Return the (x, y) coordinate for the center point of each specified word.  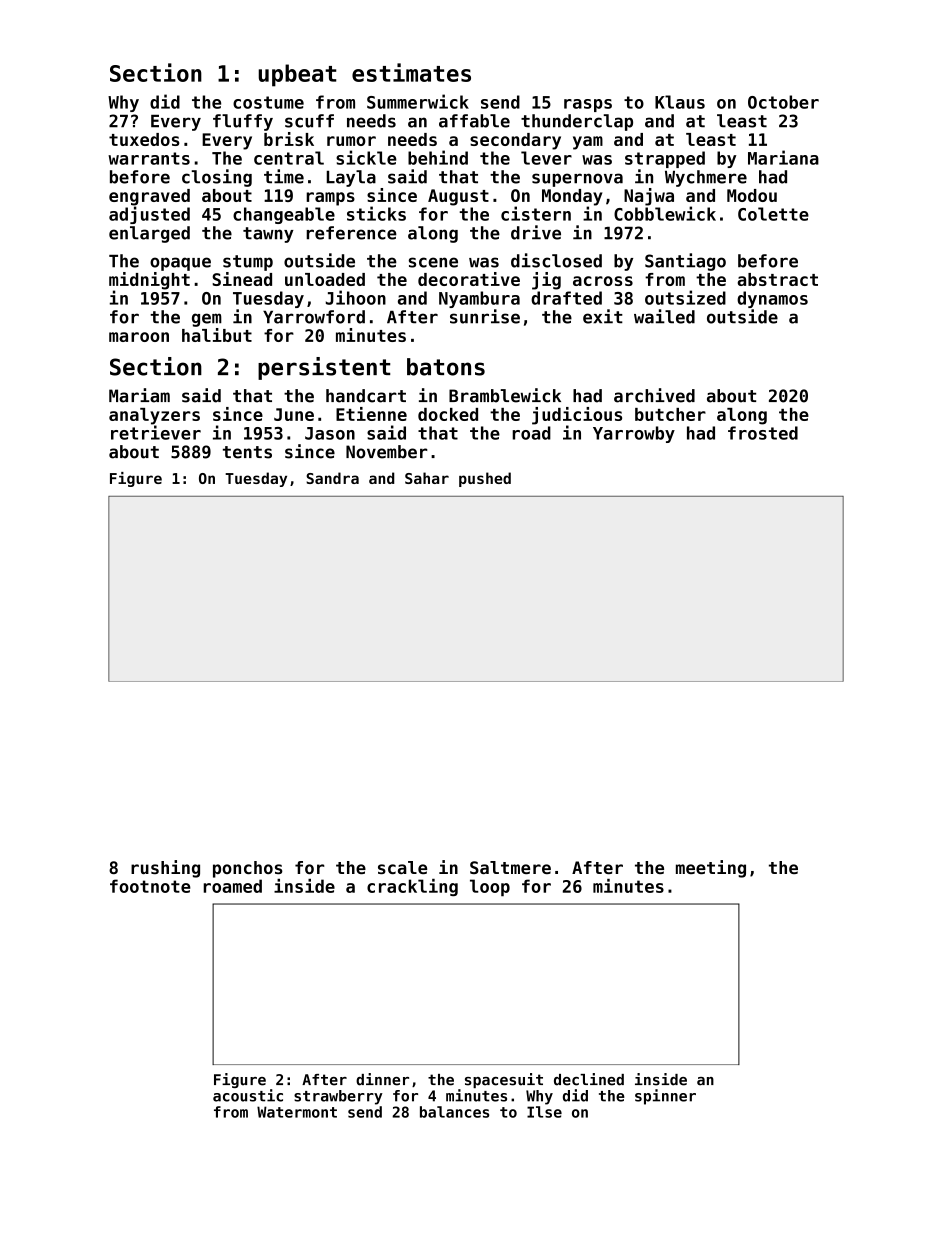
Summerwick (418, 101)
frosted (763, 433)
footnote (150, 886)
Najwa (649, 197)
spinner (665, 1097)
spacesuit (504, 1080)
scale (402, 867)
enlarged (149, 234)
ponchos (248, 869)
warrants (149, 158)
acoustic (248, 1095)
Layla (351, 178)
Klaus (680, 102)
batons (446, 367)
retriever (156, 432)
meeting (711, 869)
